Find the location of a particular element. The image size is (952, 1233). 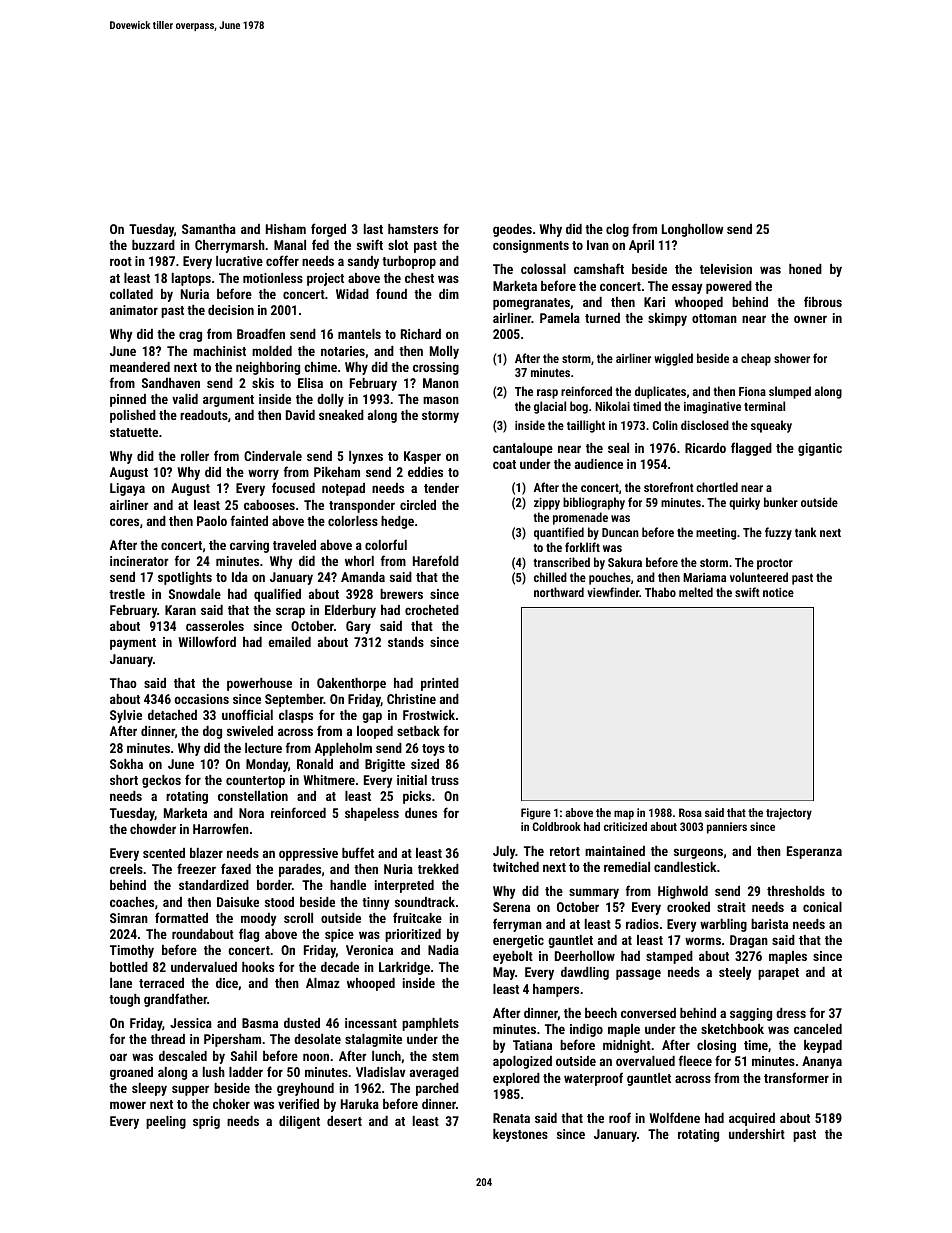

Sylvie is located at coordinates (126, 716).
